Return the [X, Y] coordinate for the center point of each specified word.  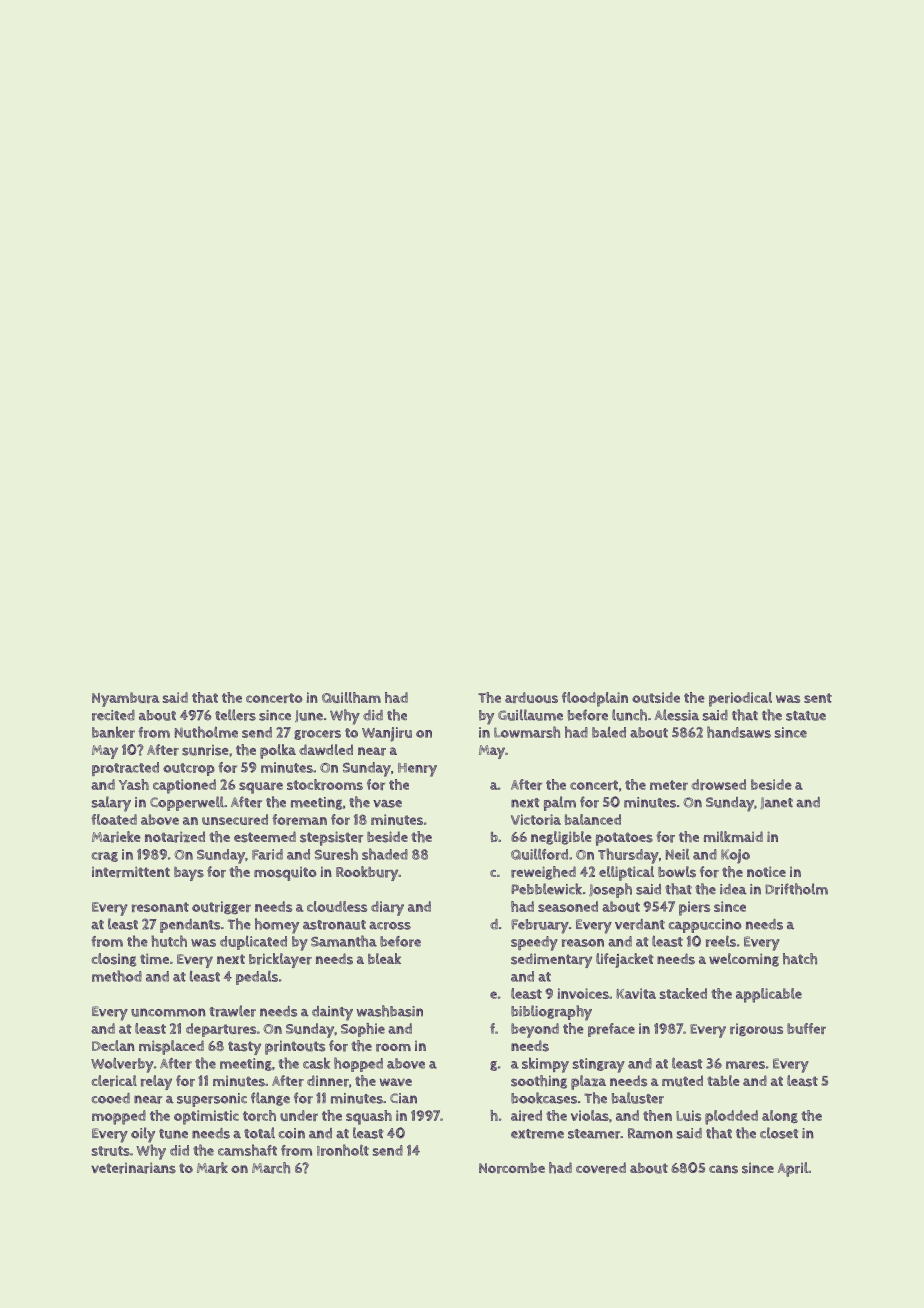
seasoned [568, 906]
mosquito [285, 874]
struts [111, 1151]
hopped [358, 1064]
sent [818, 698]
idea [733, 889]
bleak [384, 958]
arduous [531, 697]
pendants [190, 926]
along [780, 1116]
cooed [111, 1098]
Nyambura [125, 699]
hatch [800, 959]
